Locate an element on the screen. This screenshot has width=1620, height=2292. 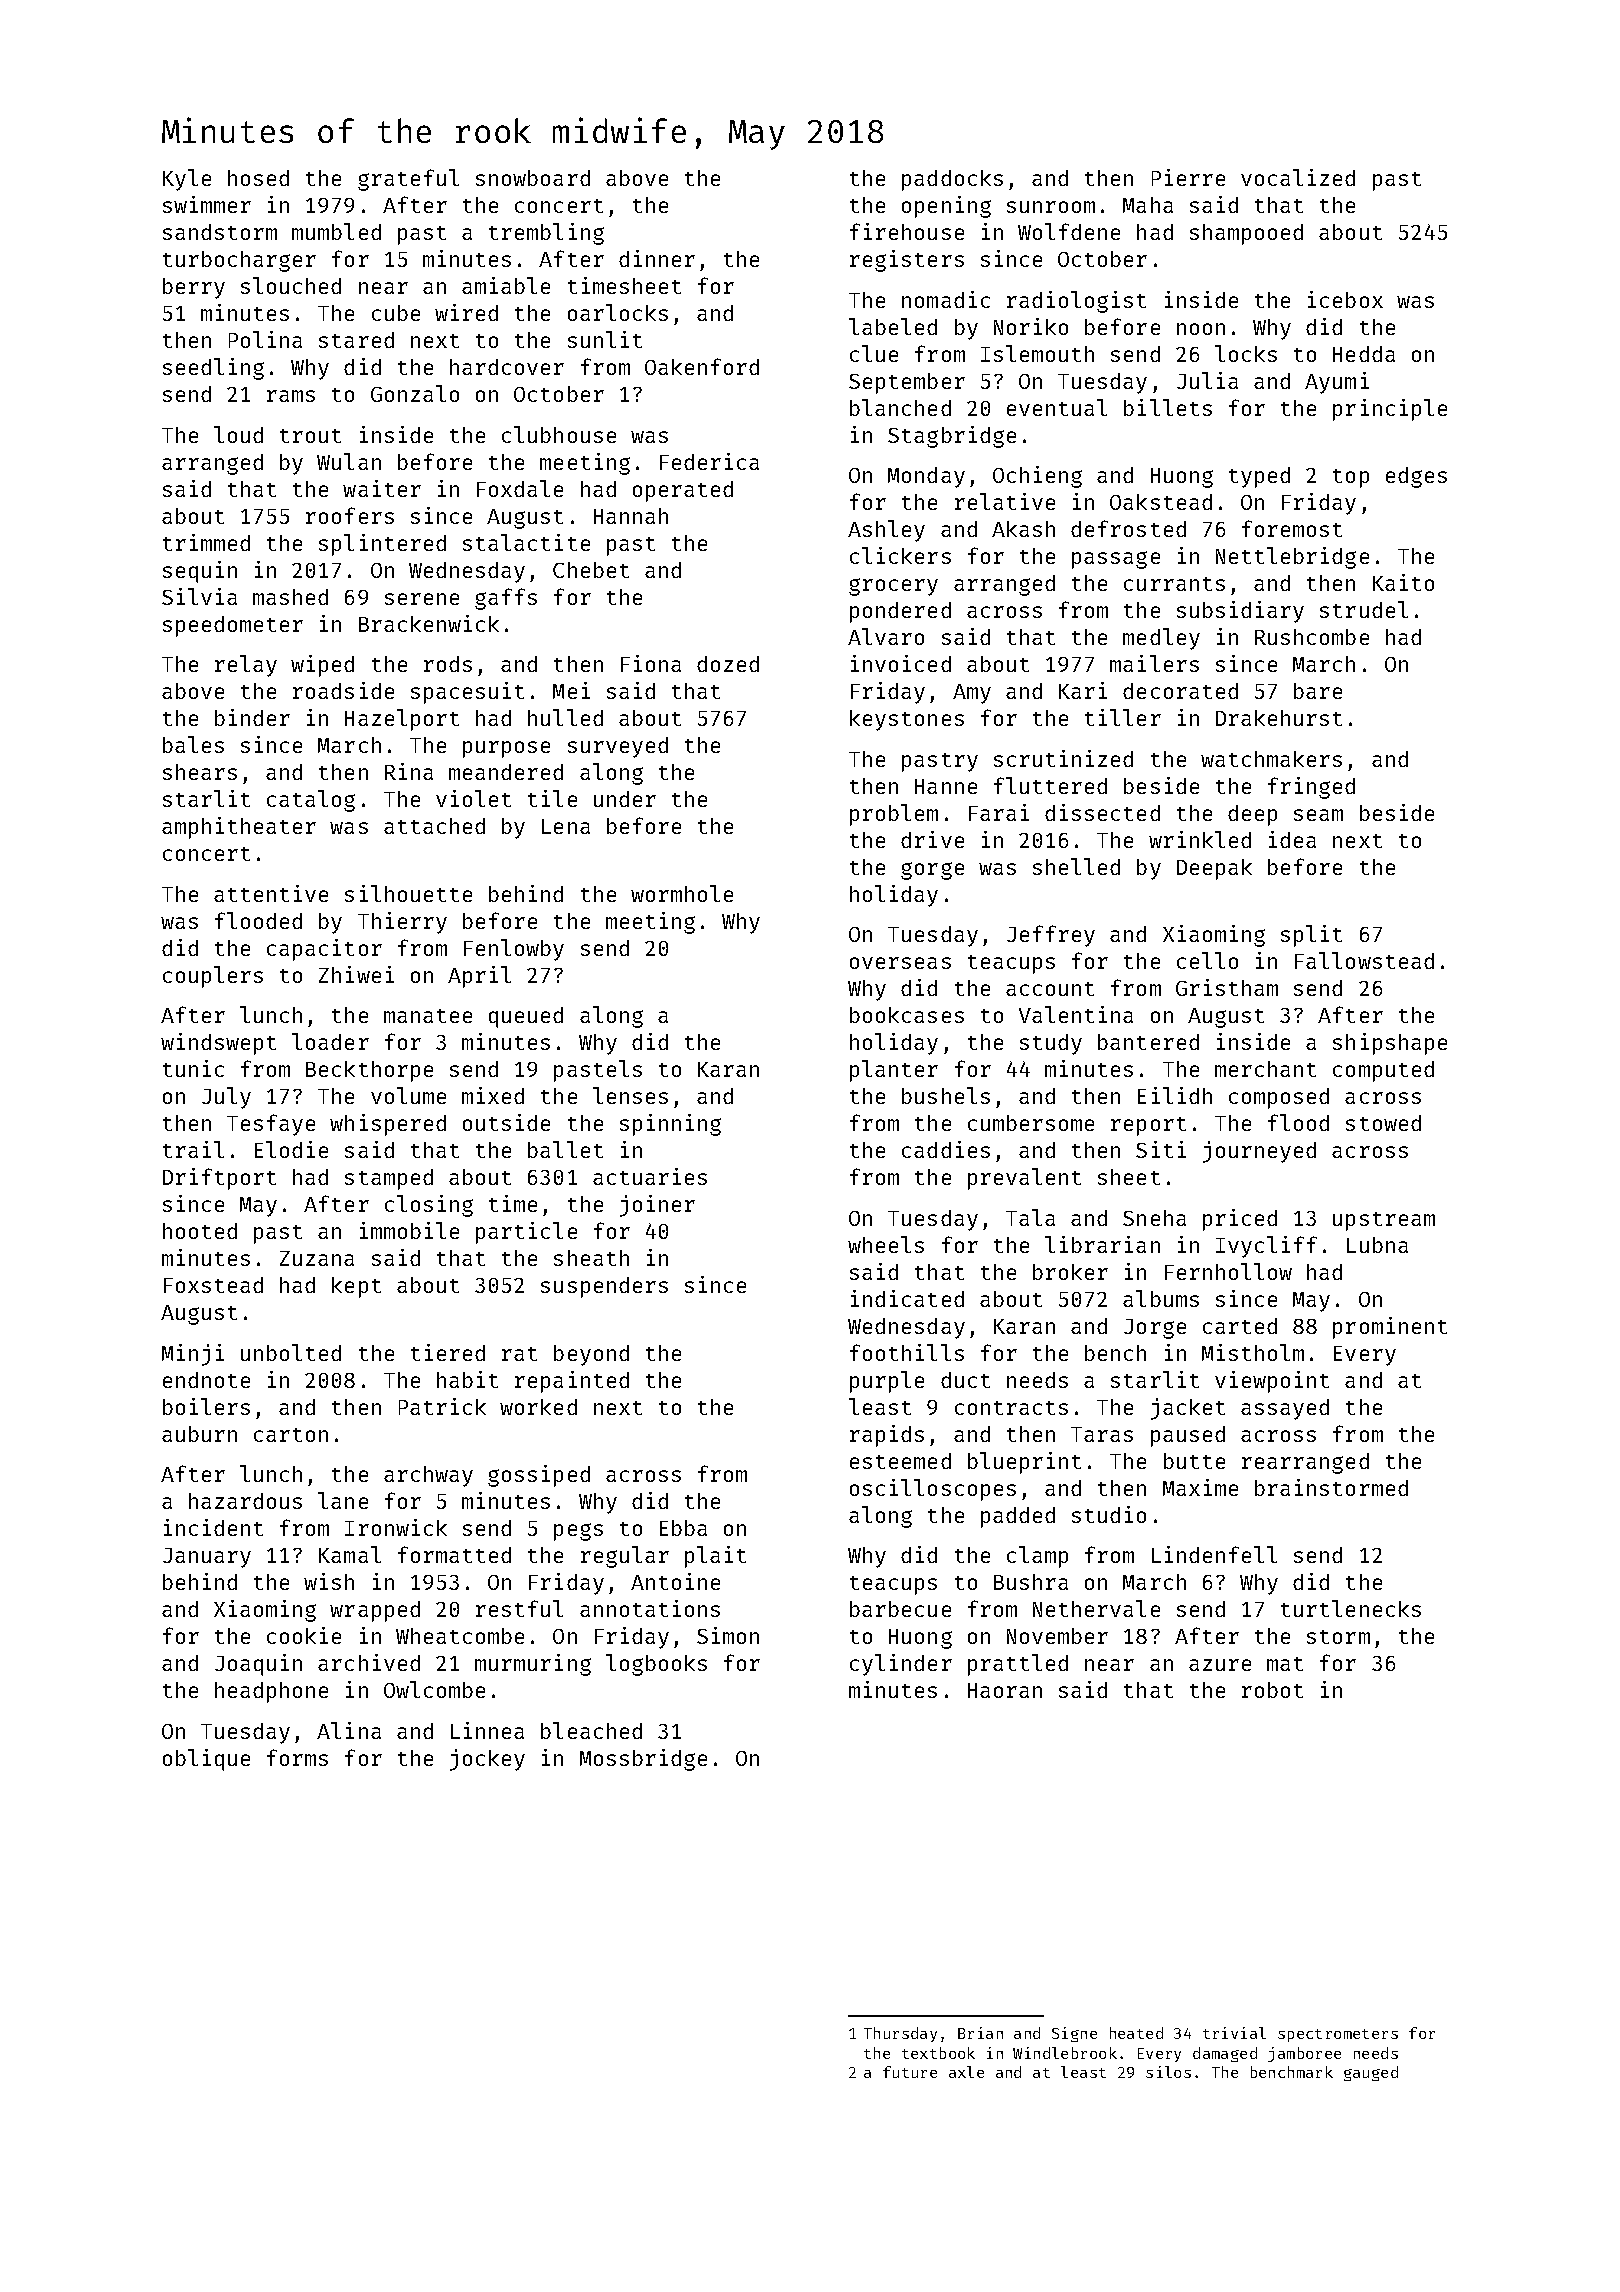
vocalized is located at coordinates (1298, 177).
